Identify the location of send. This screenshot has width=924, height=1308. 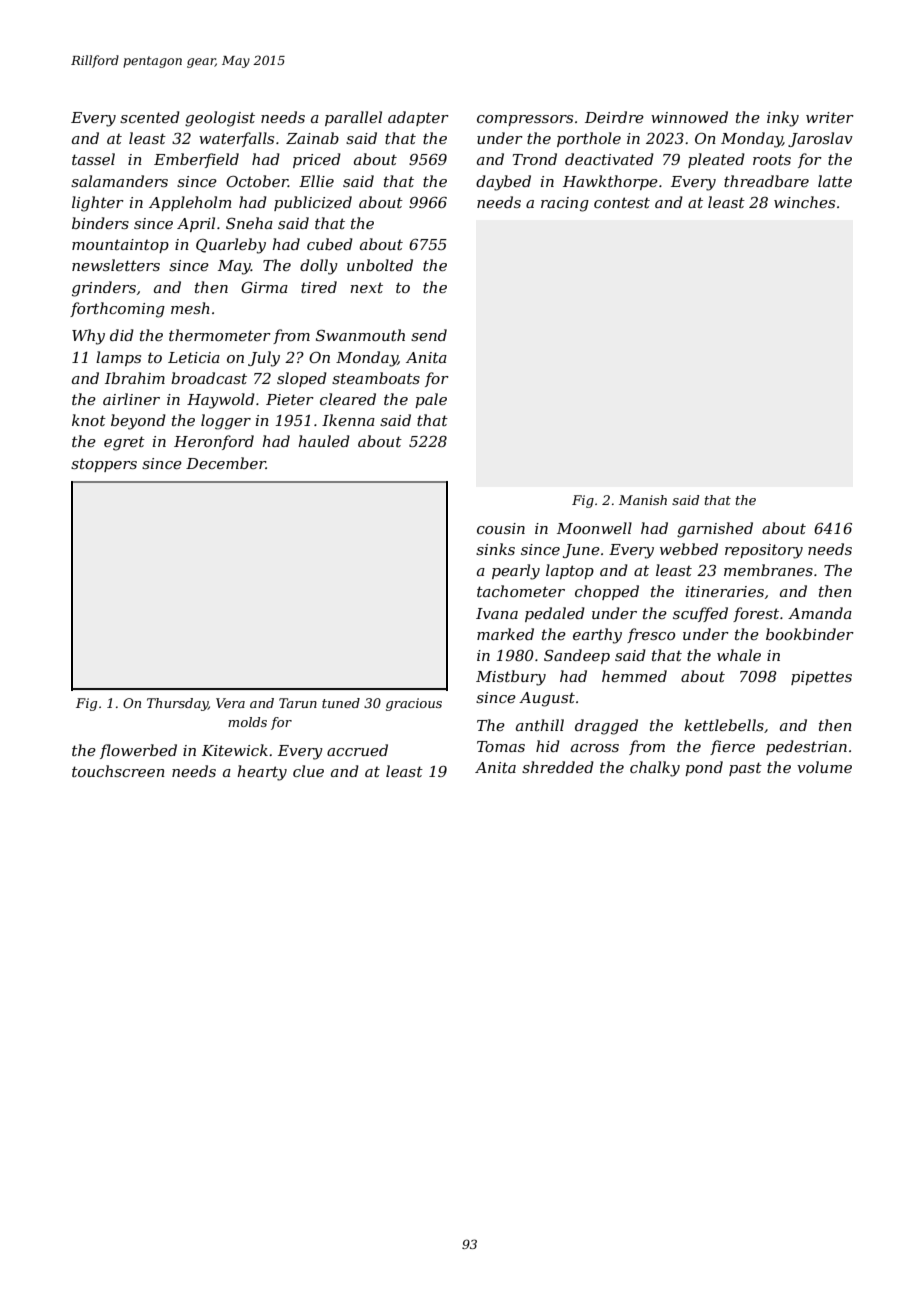
(429, 335).
